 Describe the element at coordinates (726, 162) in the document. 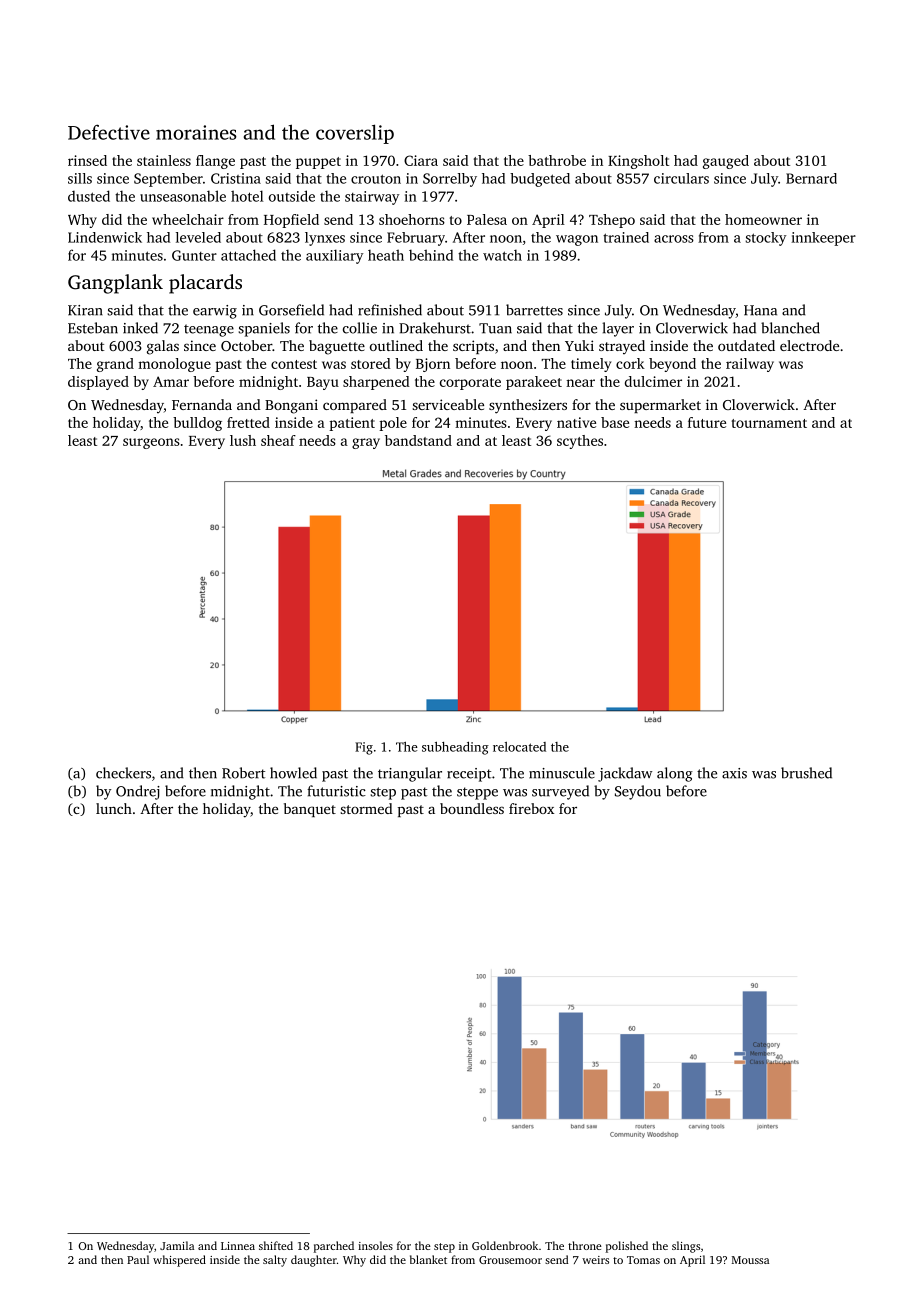

I see `gauged` at that location.
